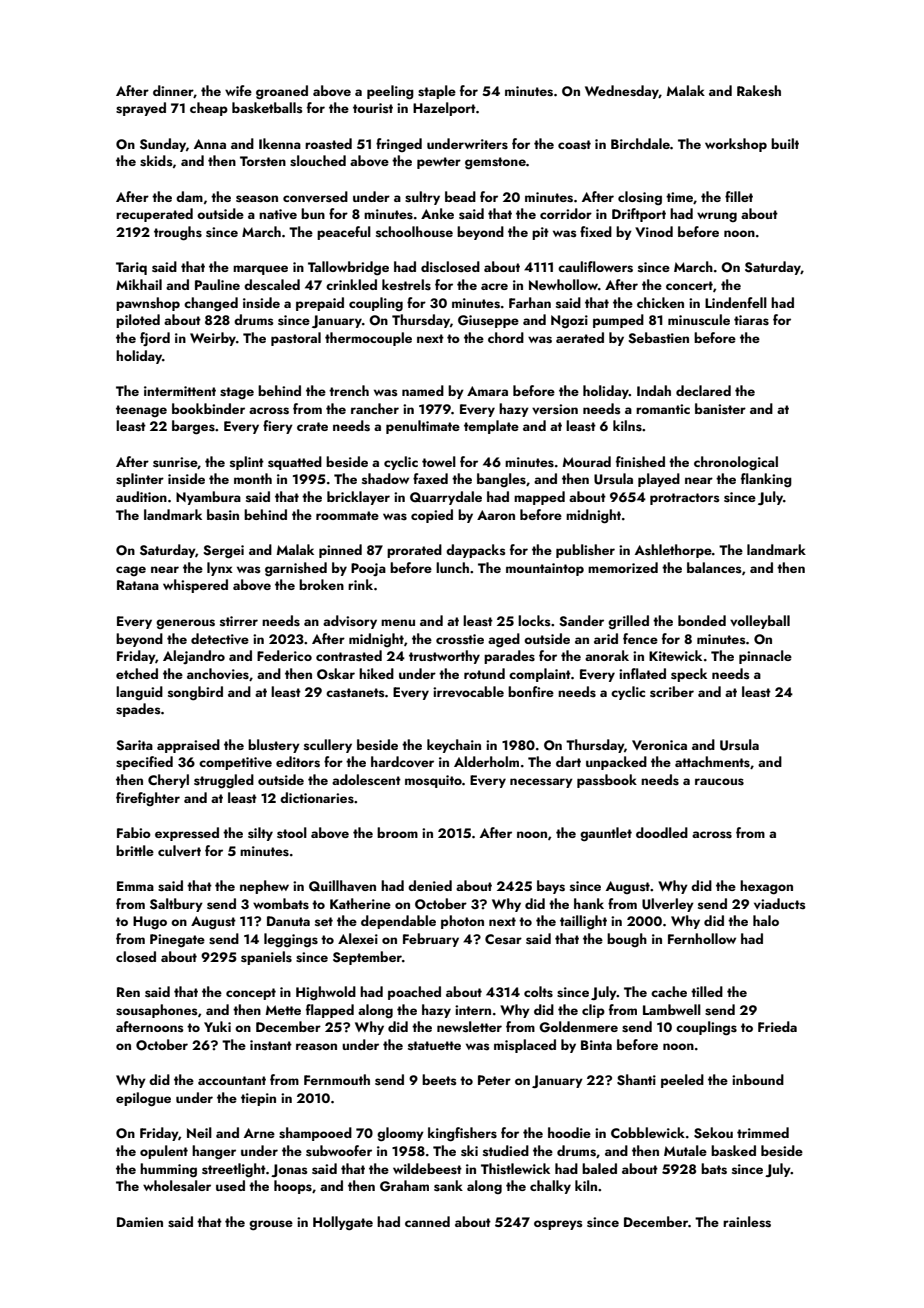 This screenshot has height=1308, width=924. What do you see at coordinates (679, 197) in the screenshot?
I see `time` at bounding box center [679, 197].
